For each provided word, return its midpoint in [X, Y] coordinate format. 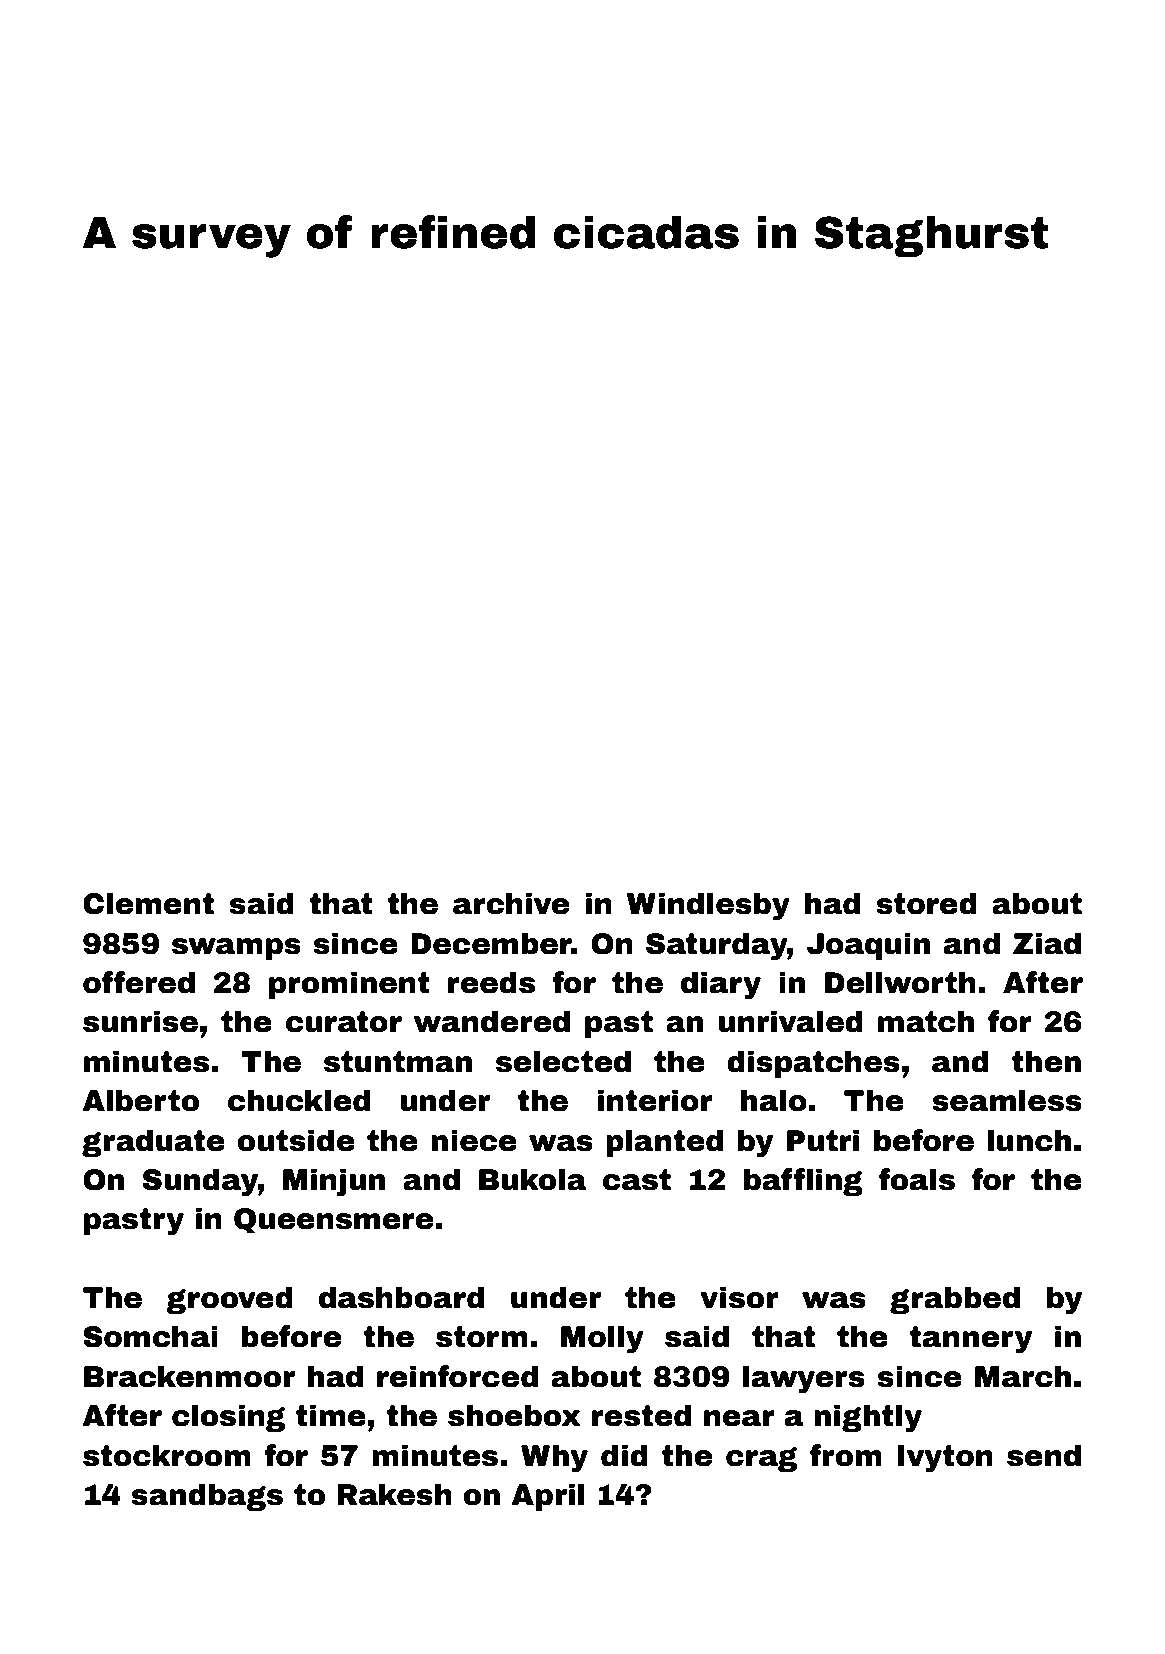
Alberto [140, 1100]
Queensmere [333, 1220]
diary [721, 985]
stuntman [398, 1062]
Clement [148, 903]
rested [641, 1415]
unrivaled [790, 1021]
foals [917, 1179]
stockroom [167, 1455]
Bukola [532, 1179]
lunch [1029, 1140]
